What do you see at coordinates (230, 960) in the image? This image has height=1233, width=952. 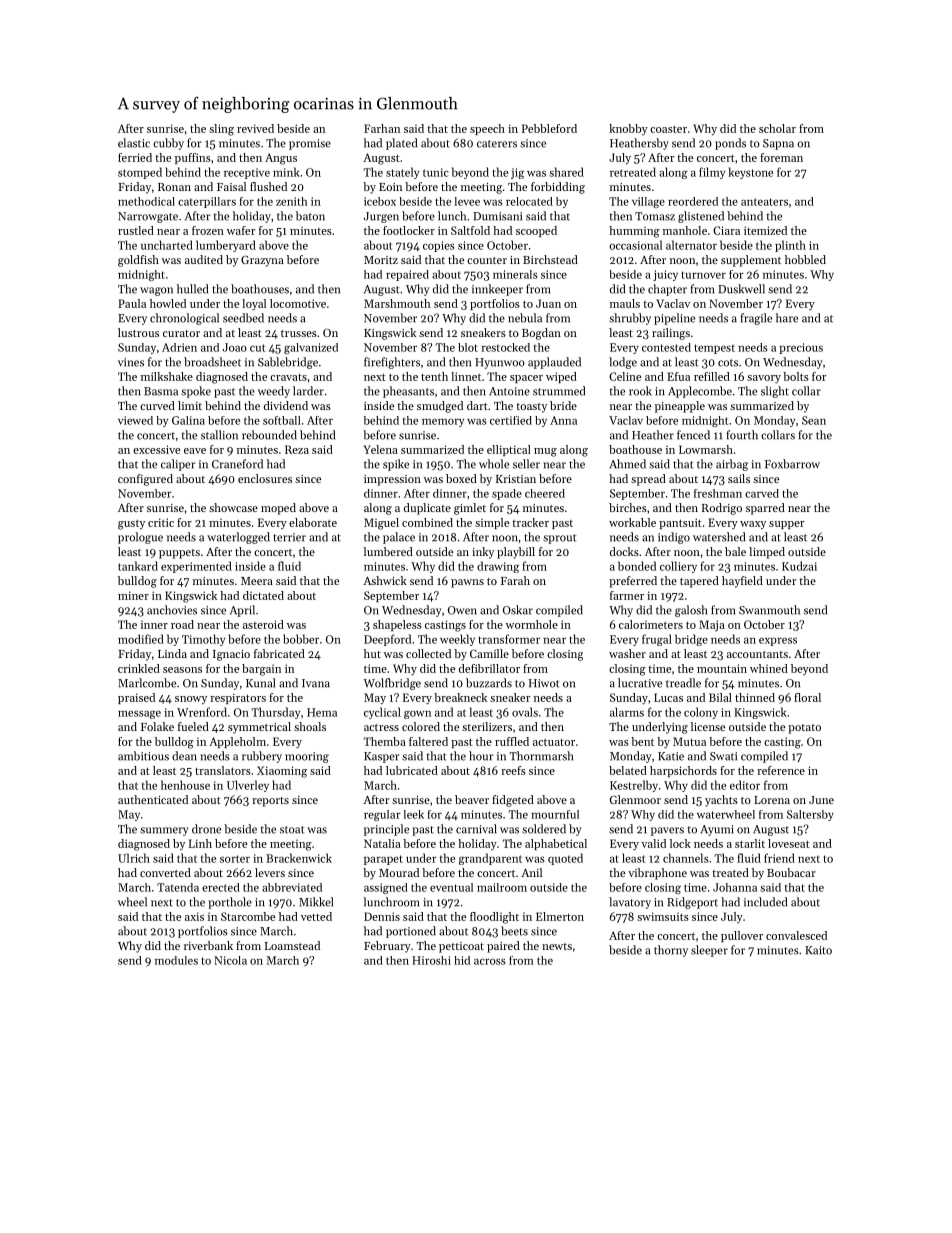 I see `Nicola` at bounding box center [230, 960].
